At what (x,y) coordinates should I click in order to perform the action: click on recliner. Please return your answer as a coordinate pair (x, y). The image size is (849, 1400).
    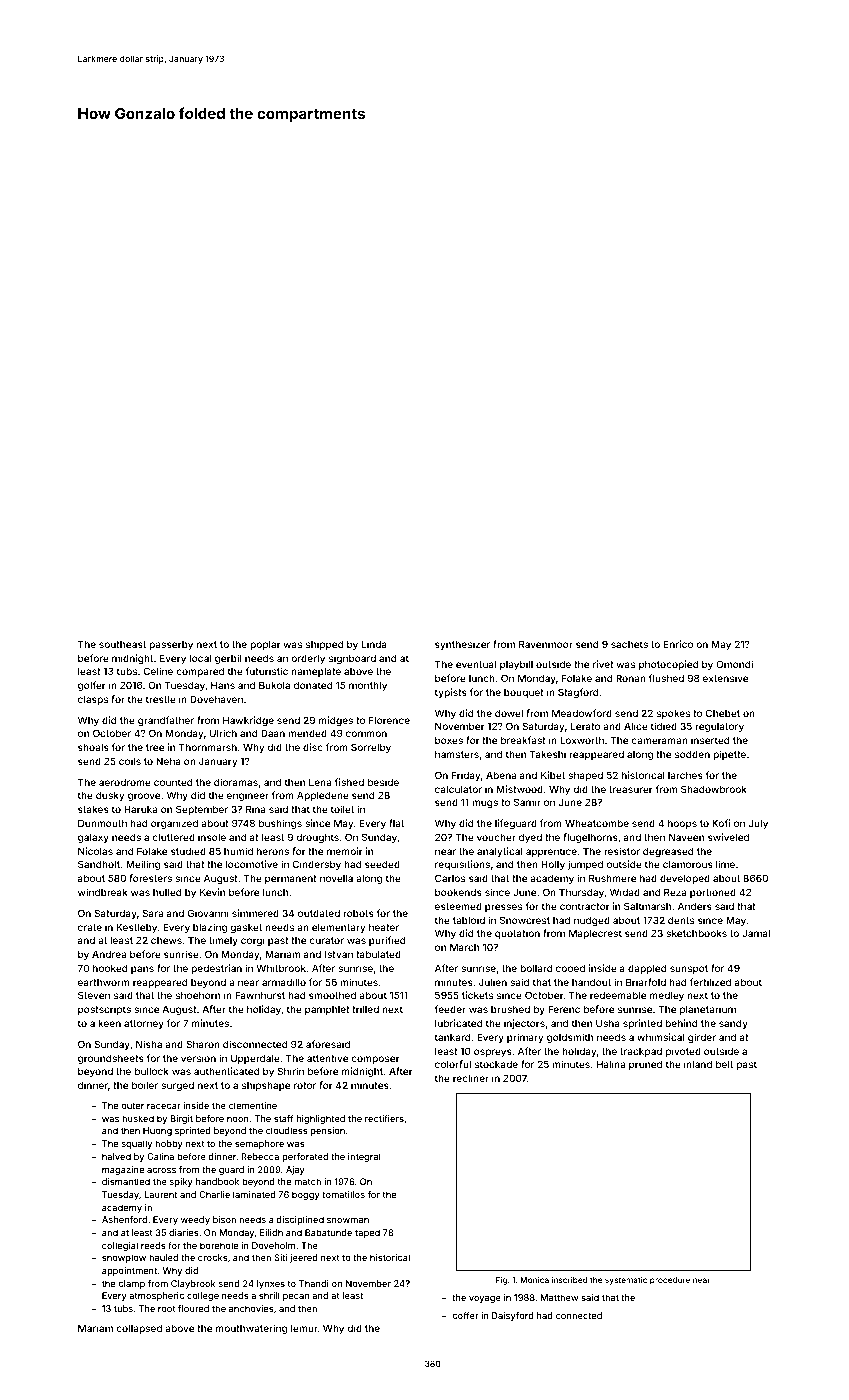
    Looking at the image, I should click on (471, 1078).
